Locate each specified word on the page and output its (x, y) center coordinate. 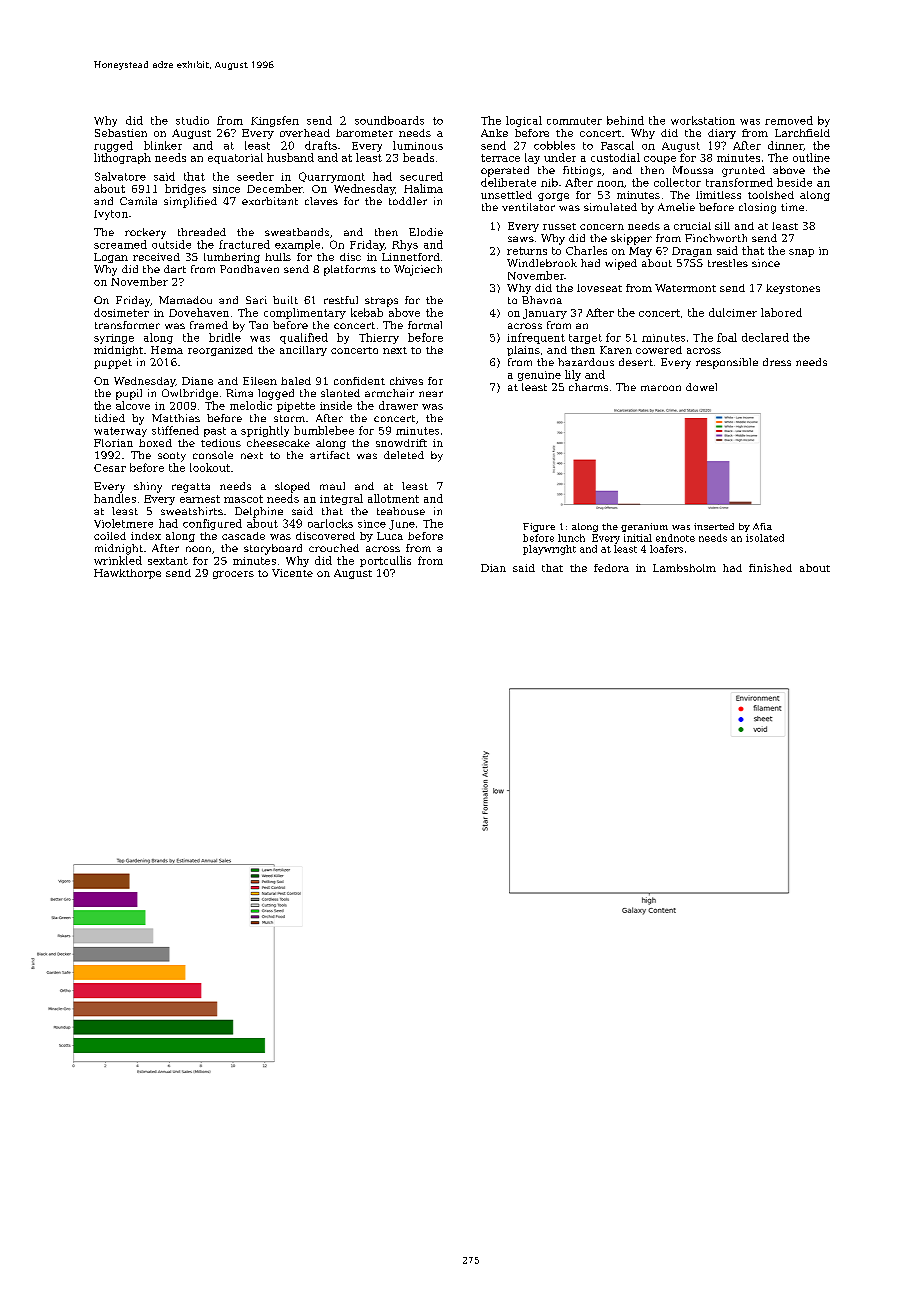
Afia (762, 526)
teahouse (401, 511)
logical (524, 121)
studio (192, 120)
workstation (703, 120)
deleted (404, 455)
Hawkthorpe (127, 574)
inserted (714, 526)
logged (276, 394)
